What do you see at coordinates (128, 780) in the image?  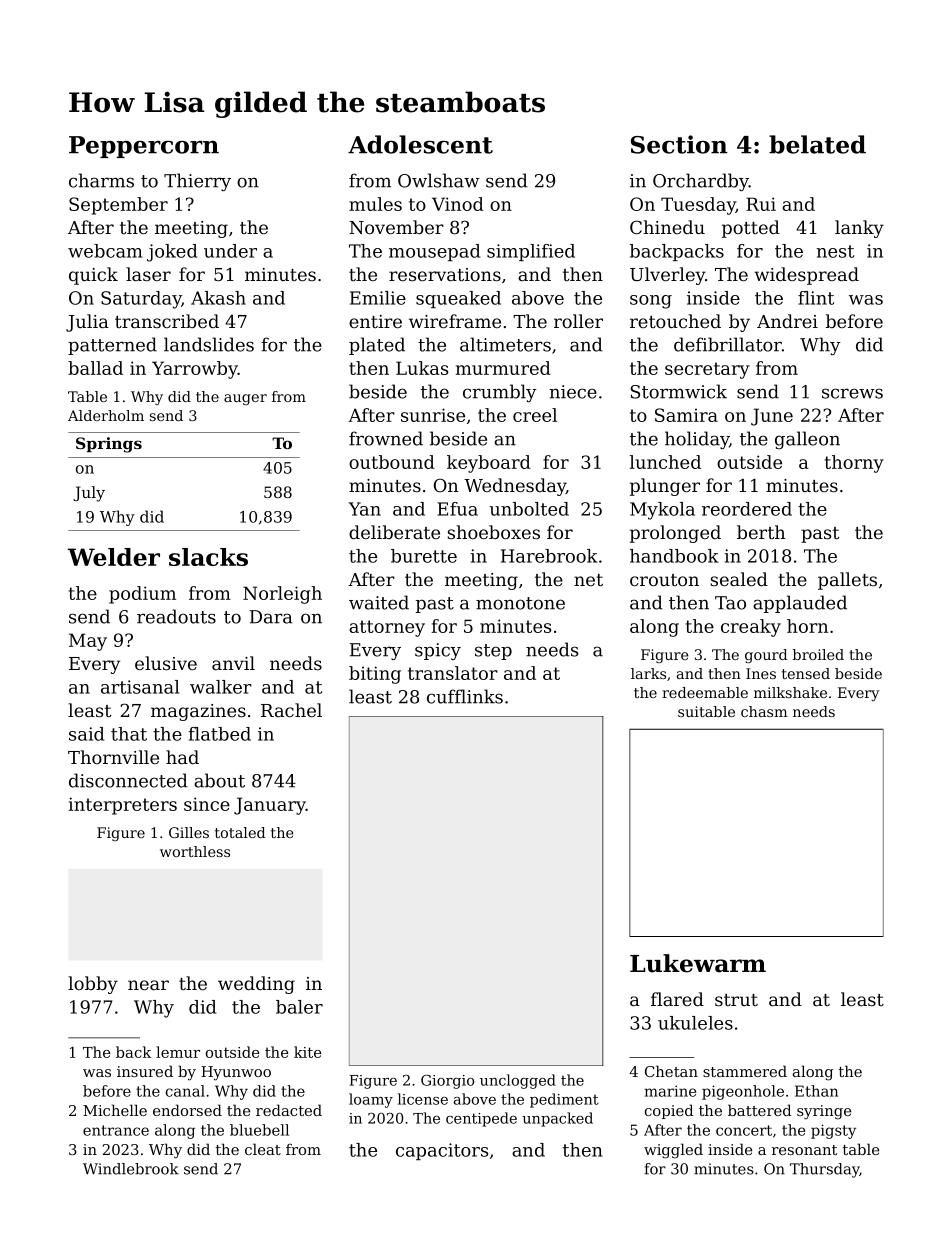 I see `disconnected` at bounding box center [128, 780].
